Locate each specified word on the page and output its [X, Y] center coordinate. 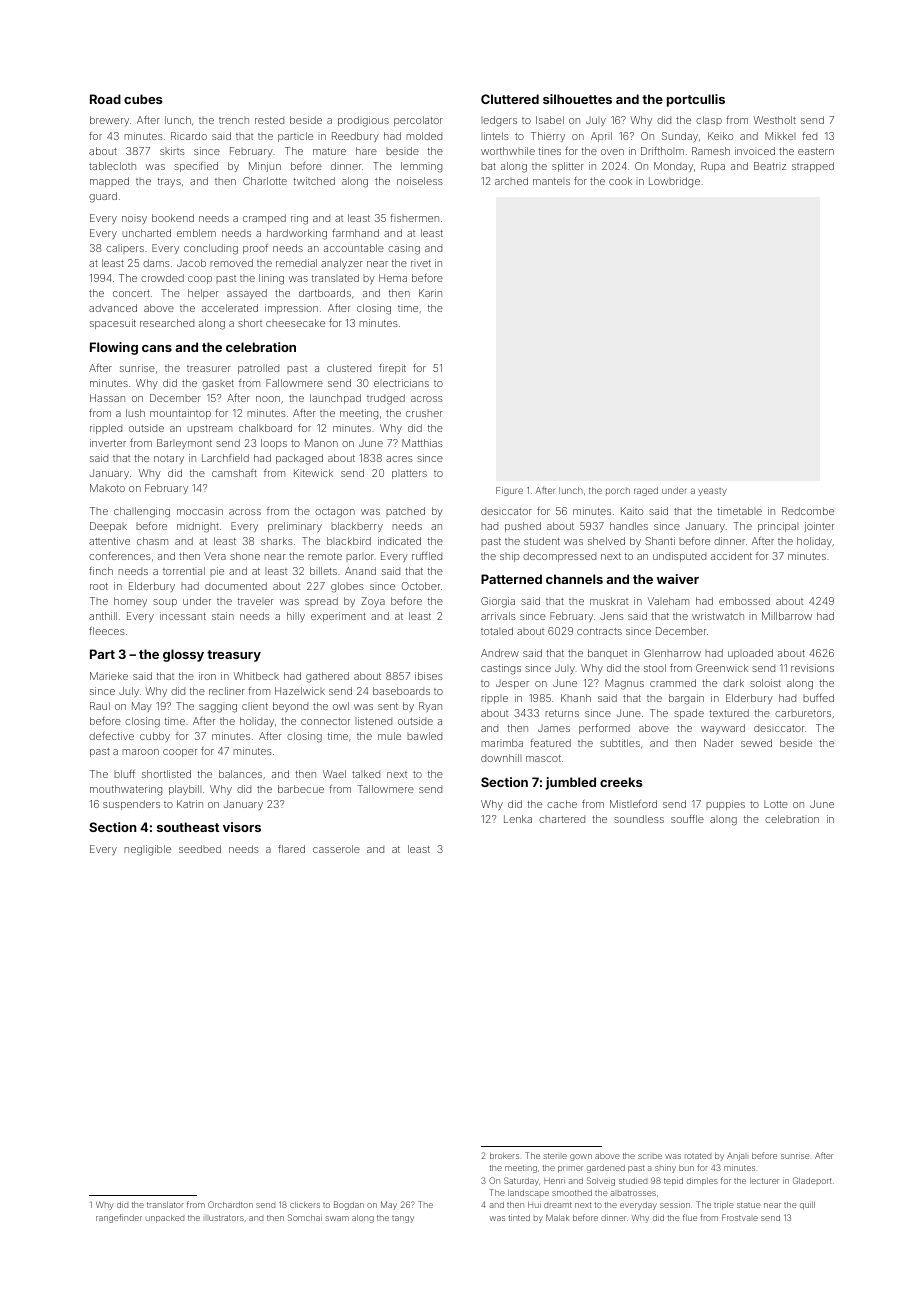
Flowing [114, 348]
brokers [504, 1156]
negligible [147, 850]
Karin [430, 293]
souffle [687, 819]
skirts [172, 151]
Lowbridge [674, 182]
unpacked [165, 1219]
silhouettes [577, 99]
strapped [813, 167]
